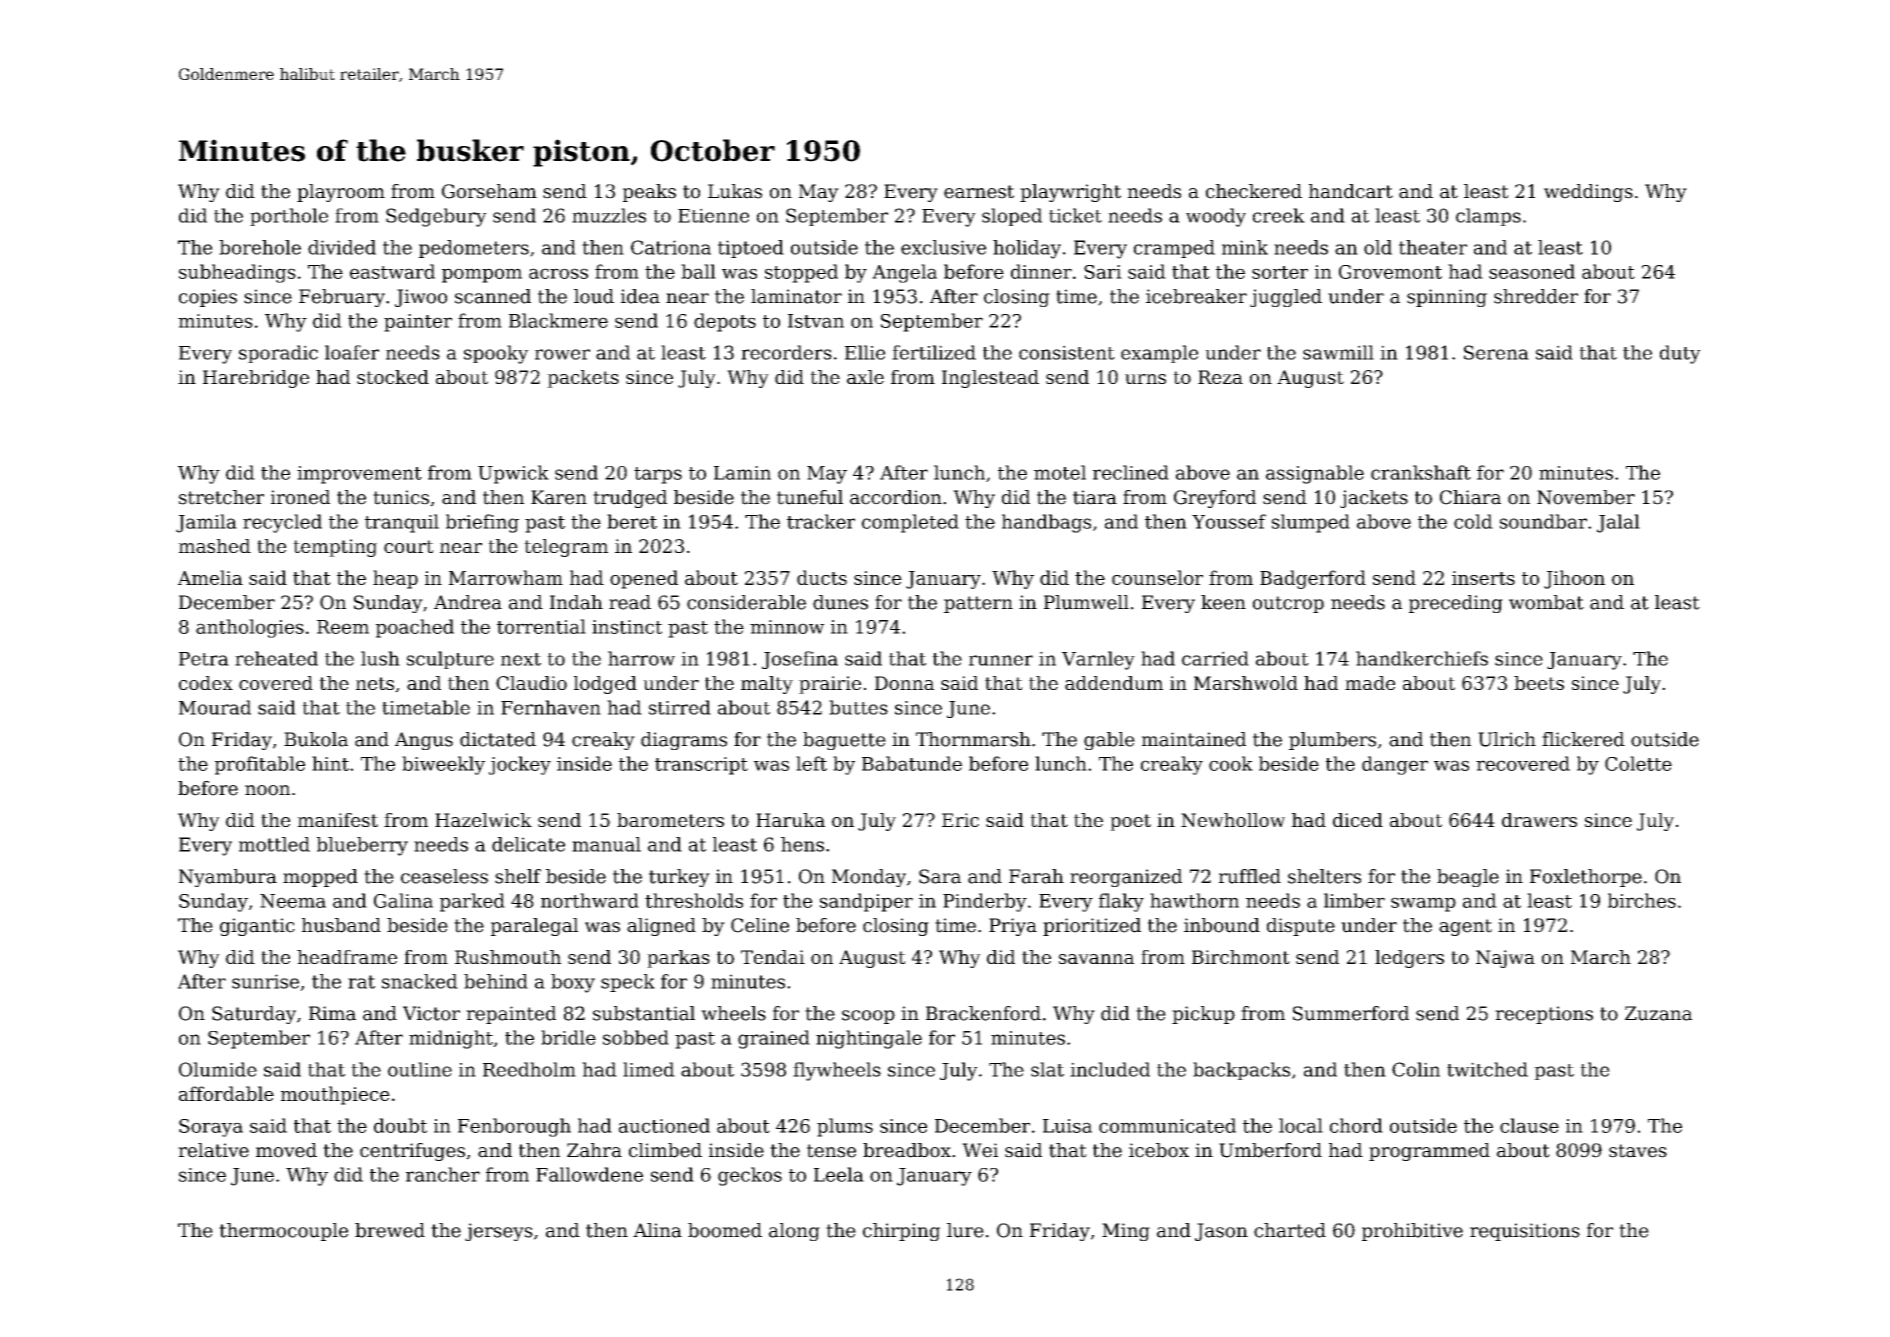  Describe the element at coordinates (904, 273) in the page. I see `Angela` at that location.
